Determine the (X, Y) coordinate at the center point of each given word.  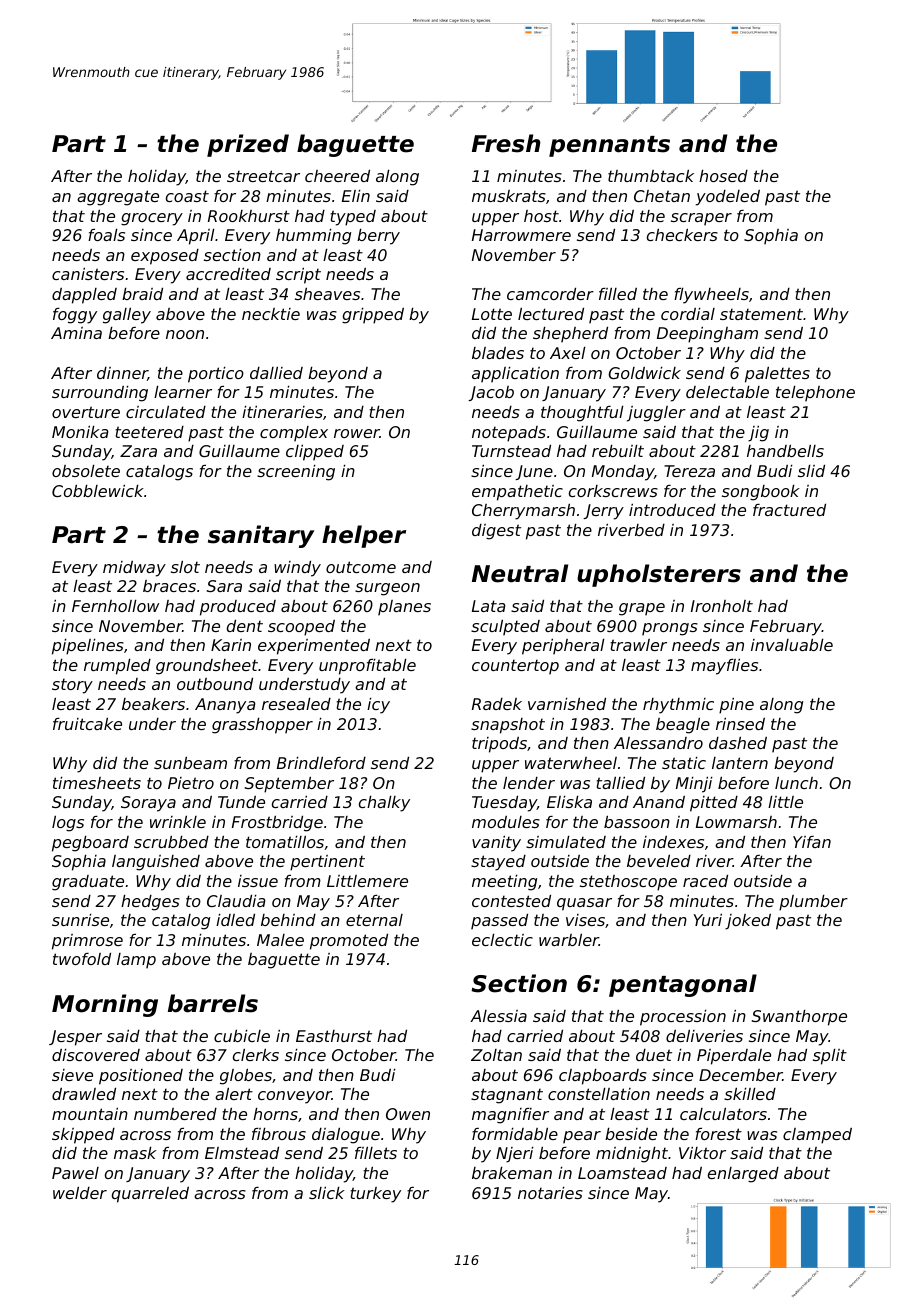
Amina (76, 333)
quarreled (150, 1195)
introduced (672, 510)
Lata (489, 606)
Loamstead (622, 1173)
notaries (550, 1193)
